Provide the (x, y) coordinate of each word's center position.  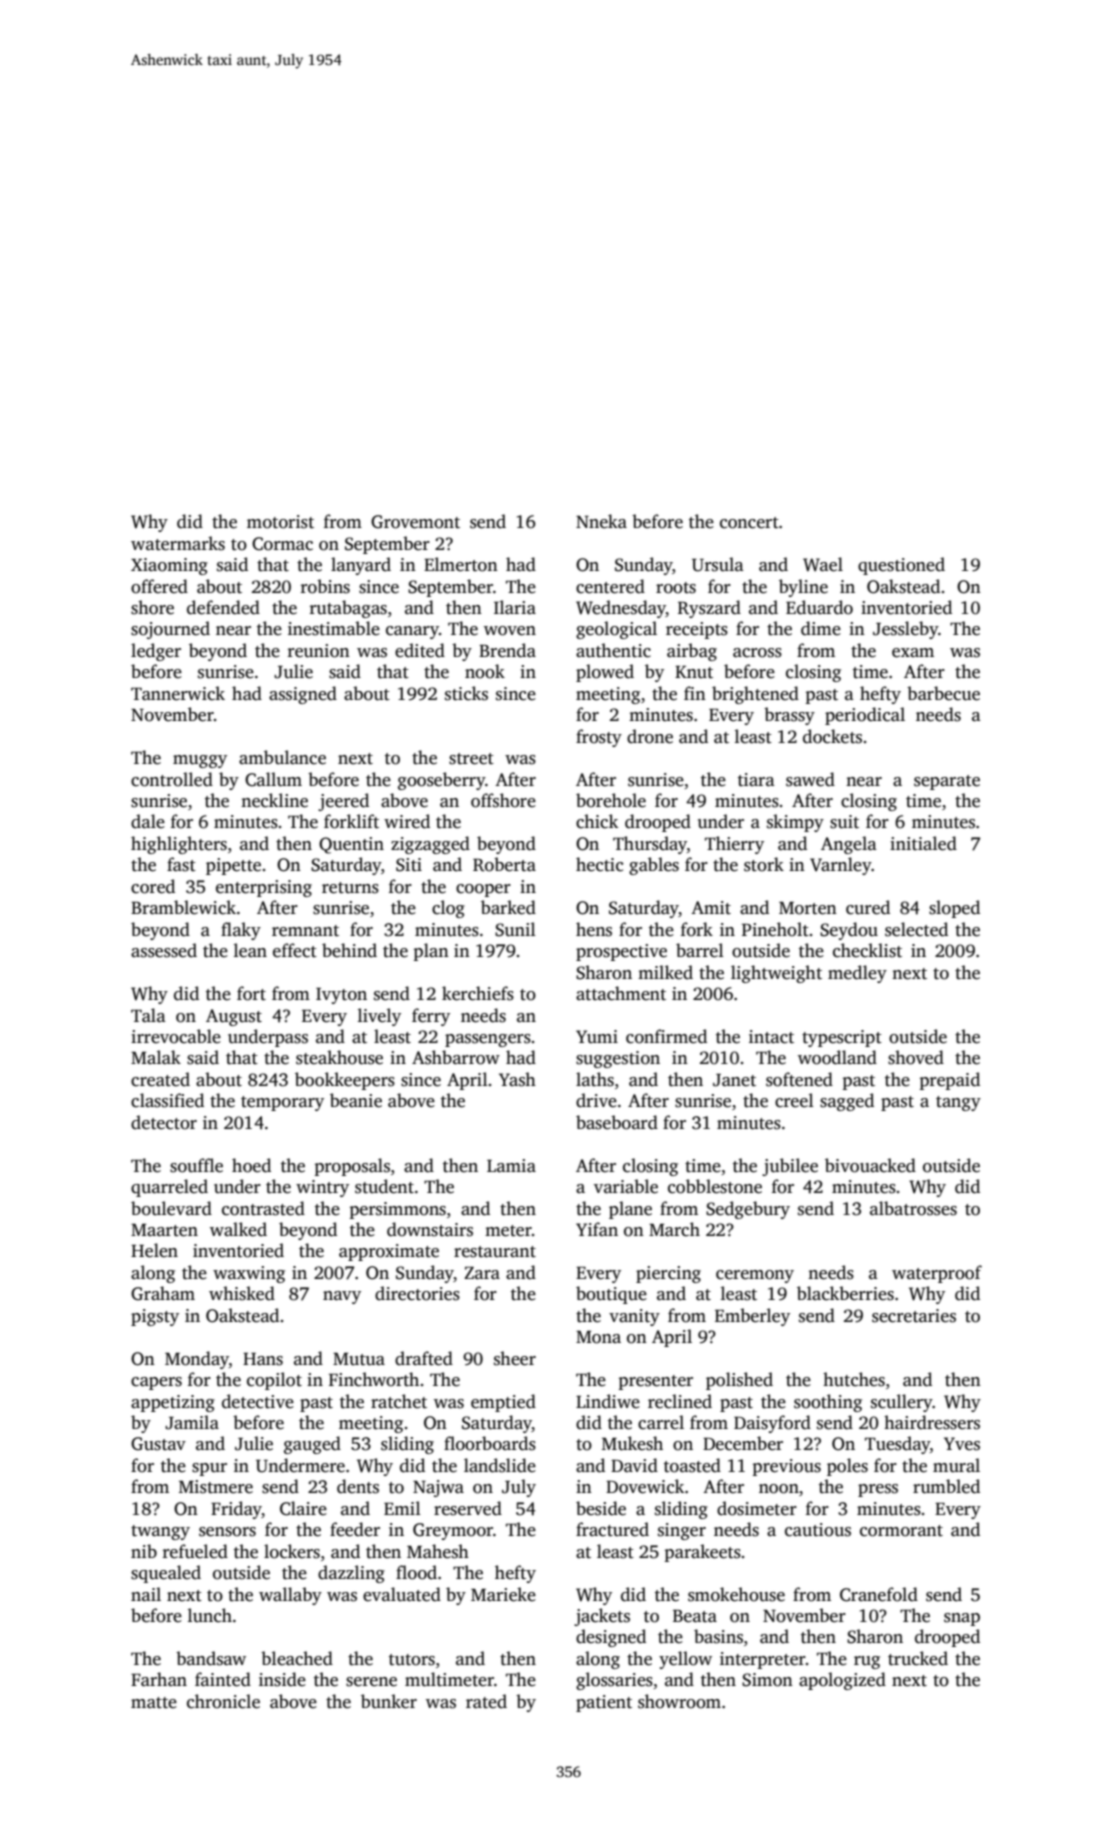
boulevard (171, 1208)
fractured (612, 1529)
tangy (958, 1103)
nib (144, 1551)
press (878, 1490)
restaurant (495, 1252)
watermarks (178, 543)
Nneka (601, 521)
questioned (901, 566)
